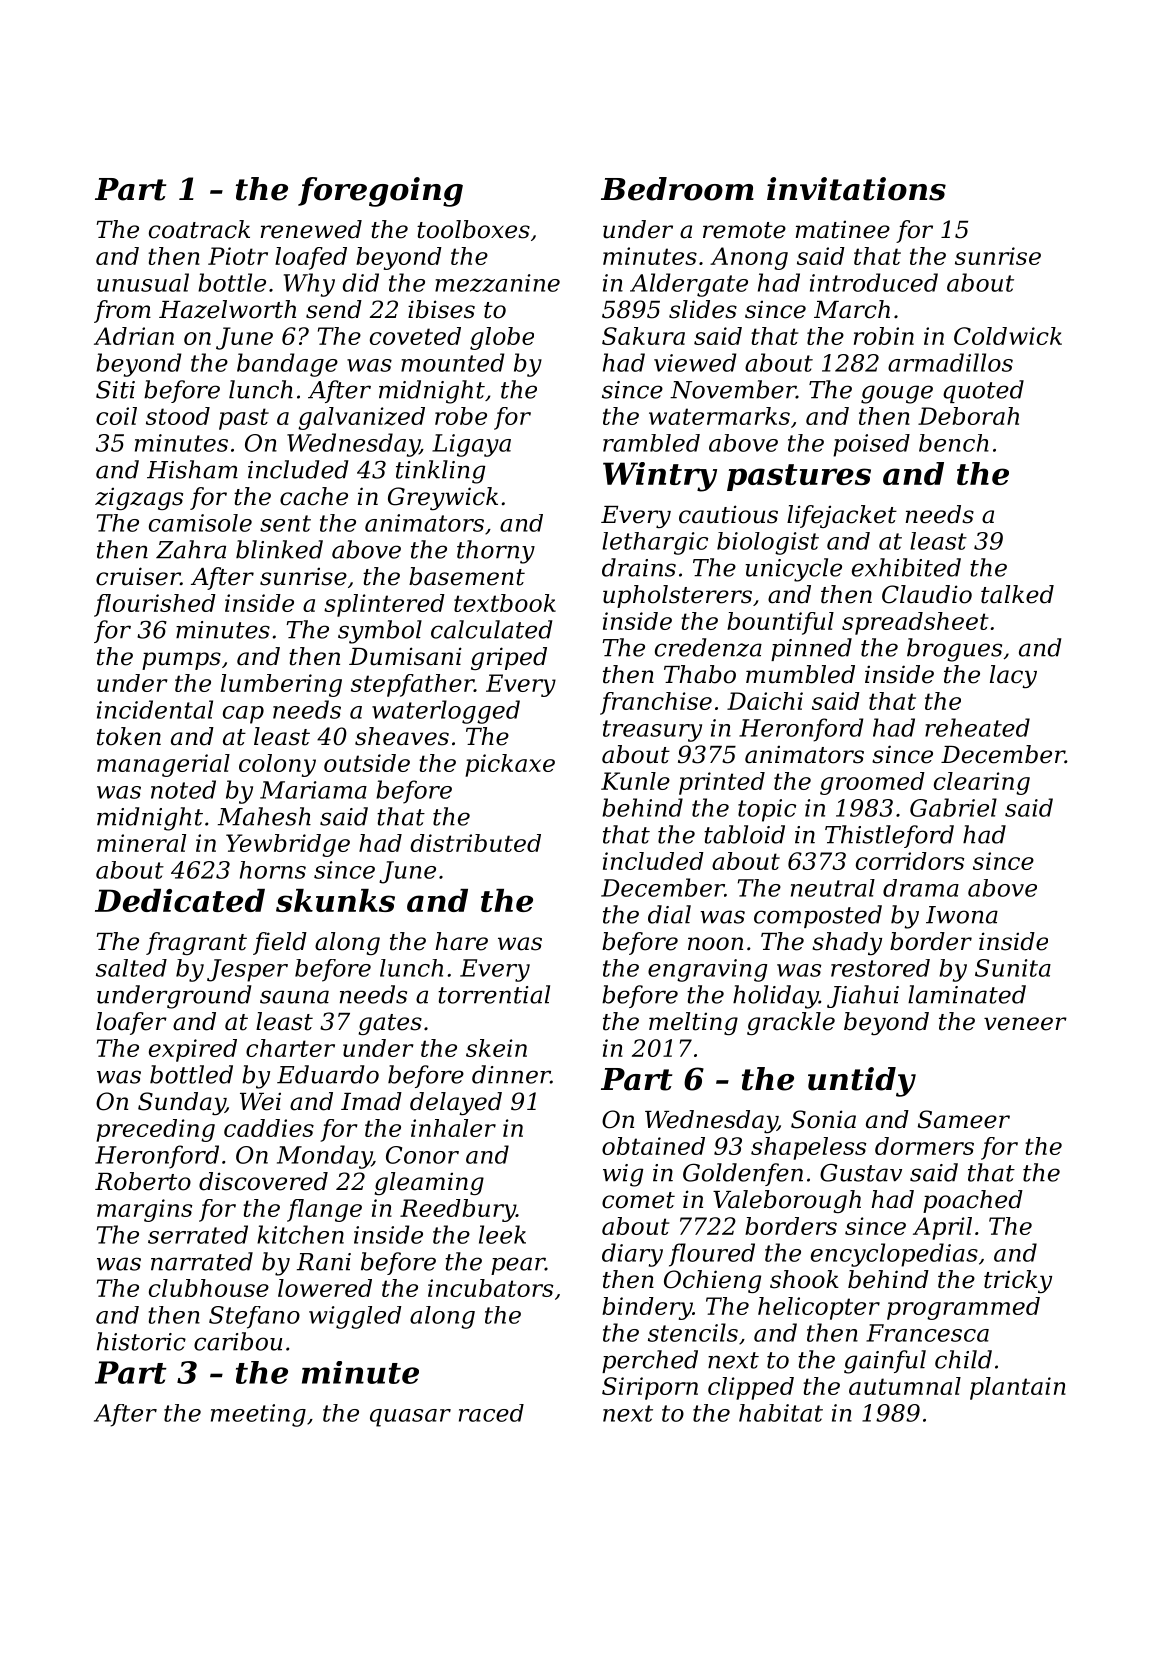 The image size is (1165, 1654). What do you see at coordinates (677, 189) in the screenshot?
I see `Bedroom` at bounding box center [677, 189].
